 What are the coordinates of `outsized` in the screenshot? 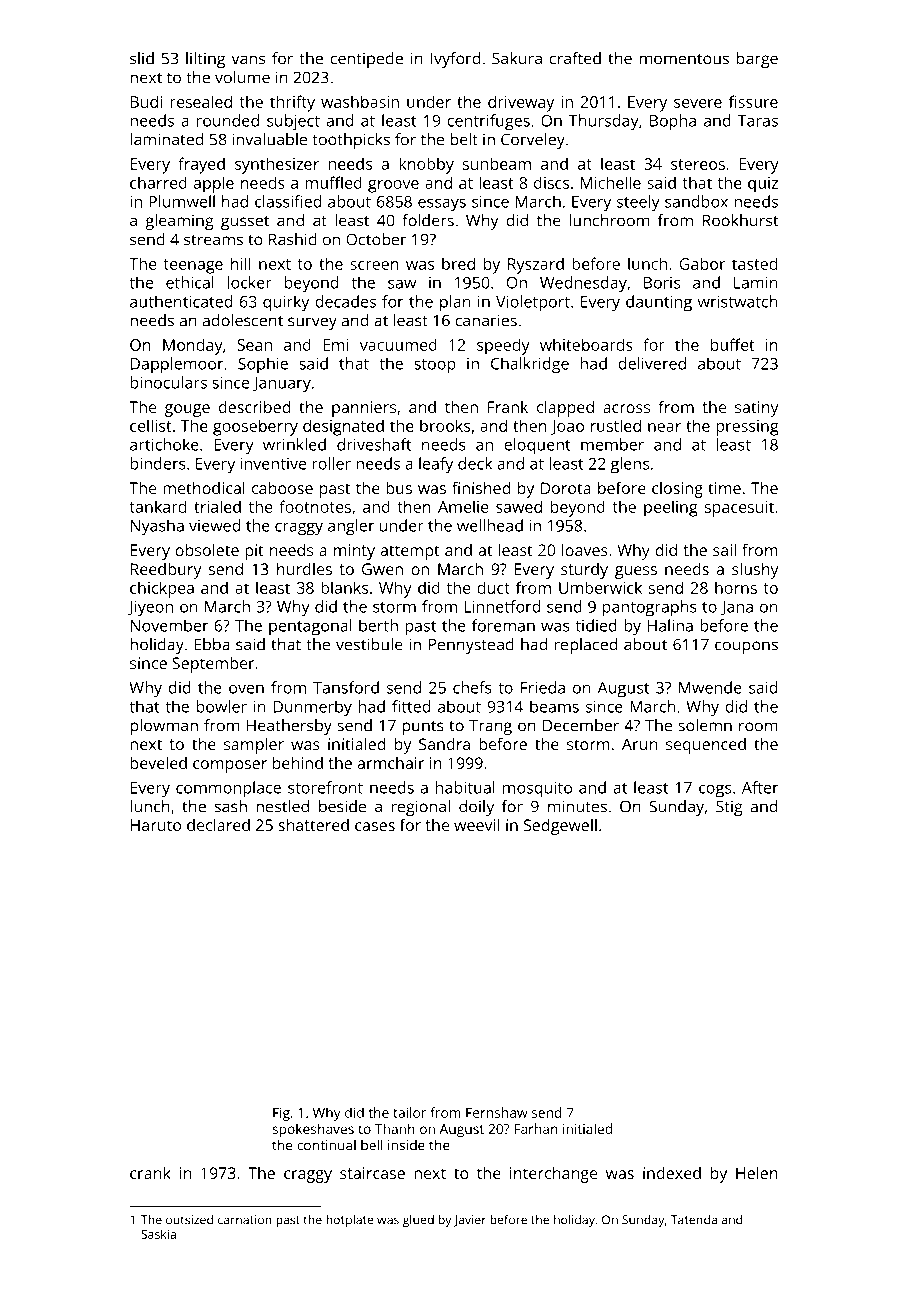 It's located at (189, 1220).
